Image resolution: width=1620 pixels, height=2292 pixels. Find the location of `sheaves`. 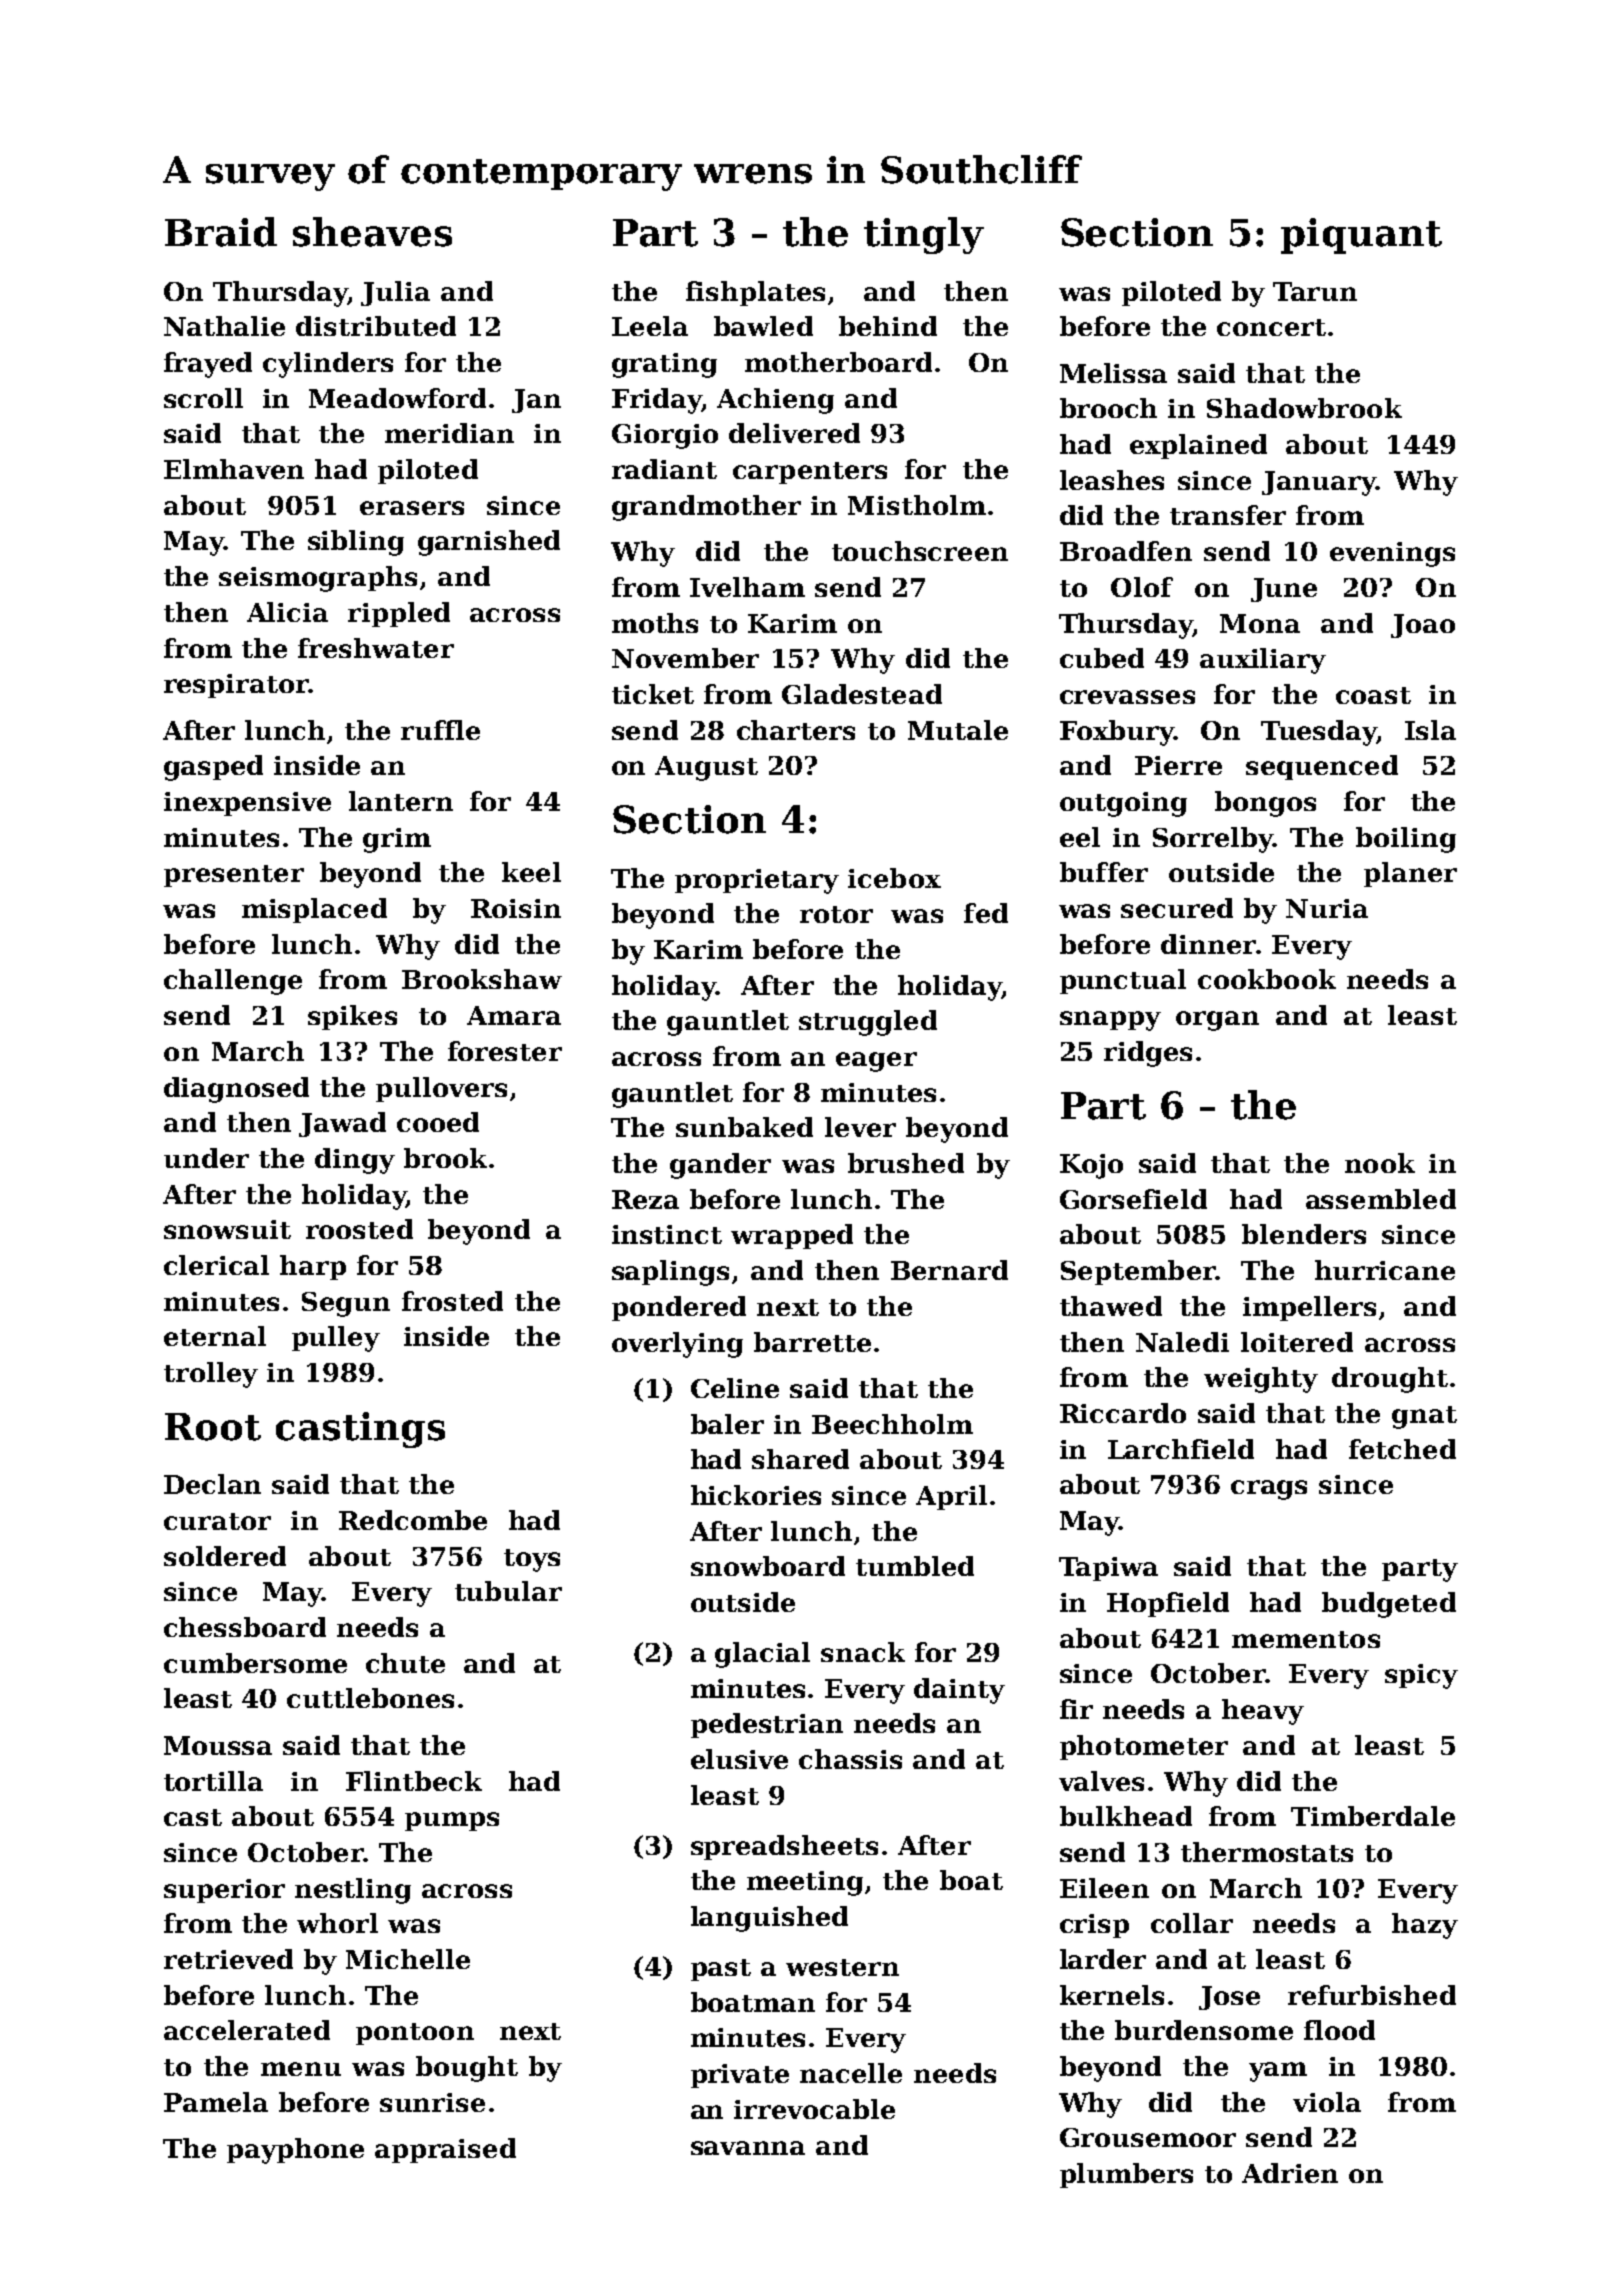

sheaves is located at coordinates (372, 232).
